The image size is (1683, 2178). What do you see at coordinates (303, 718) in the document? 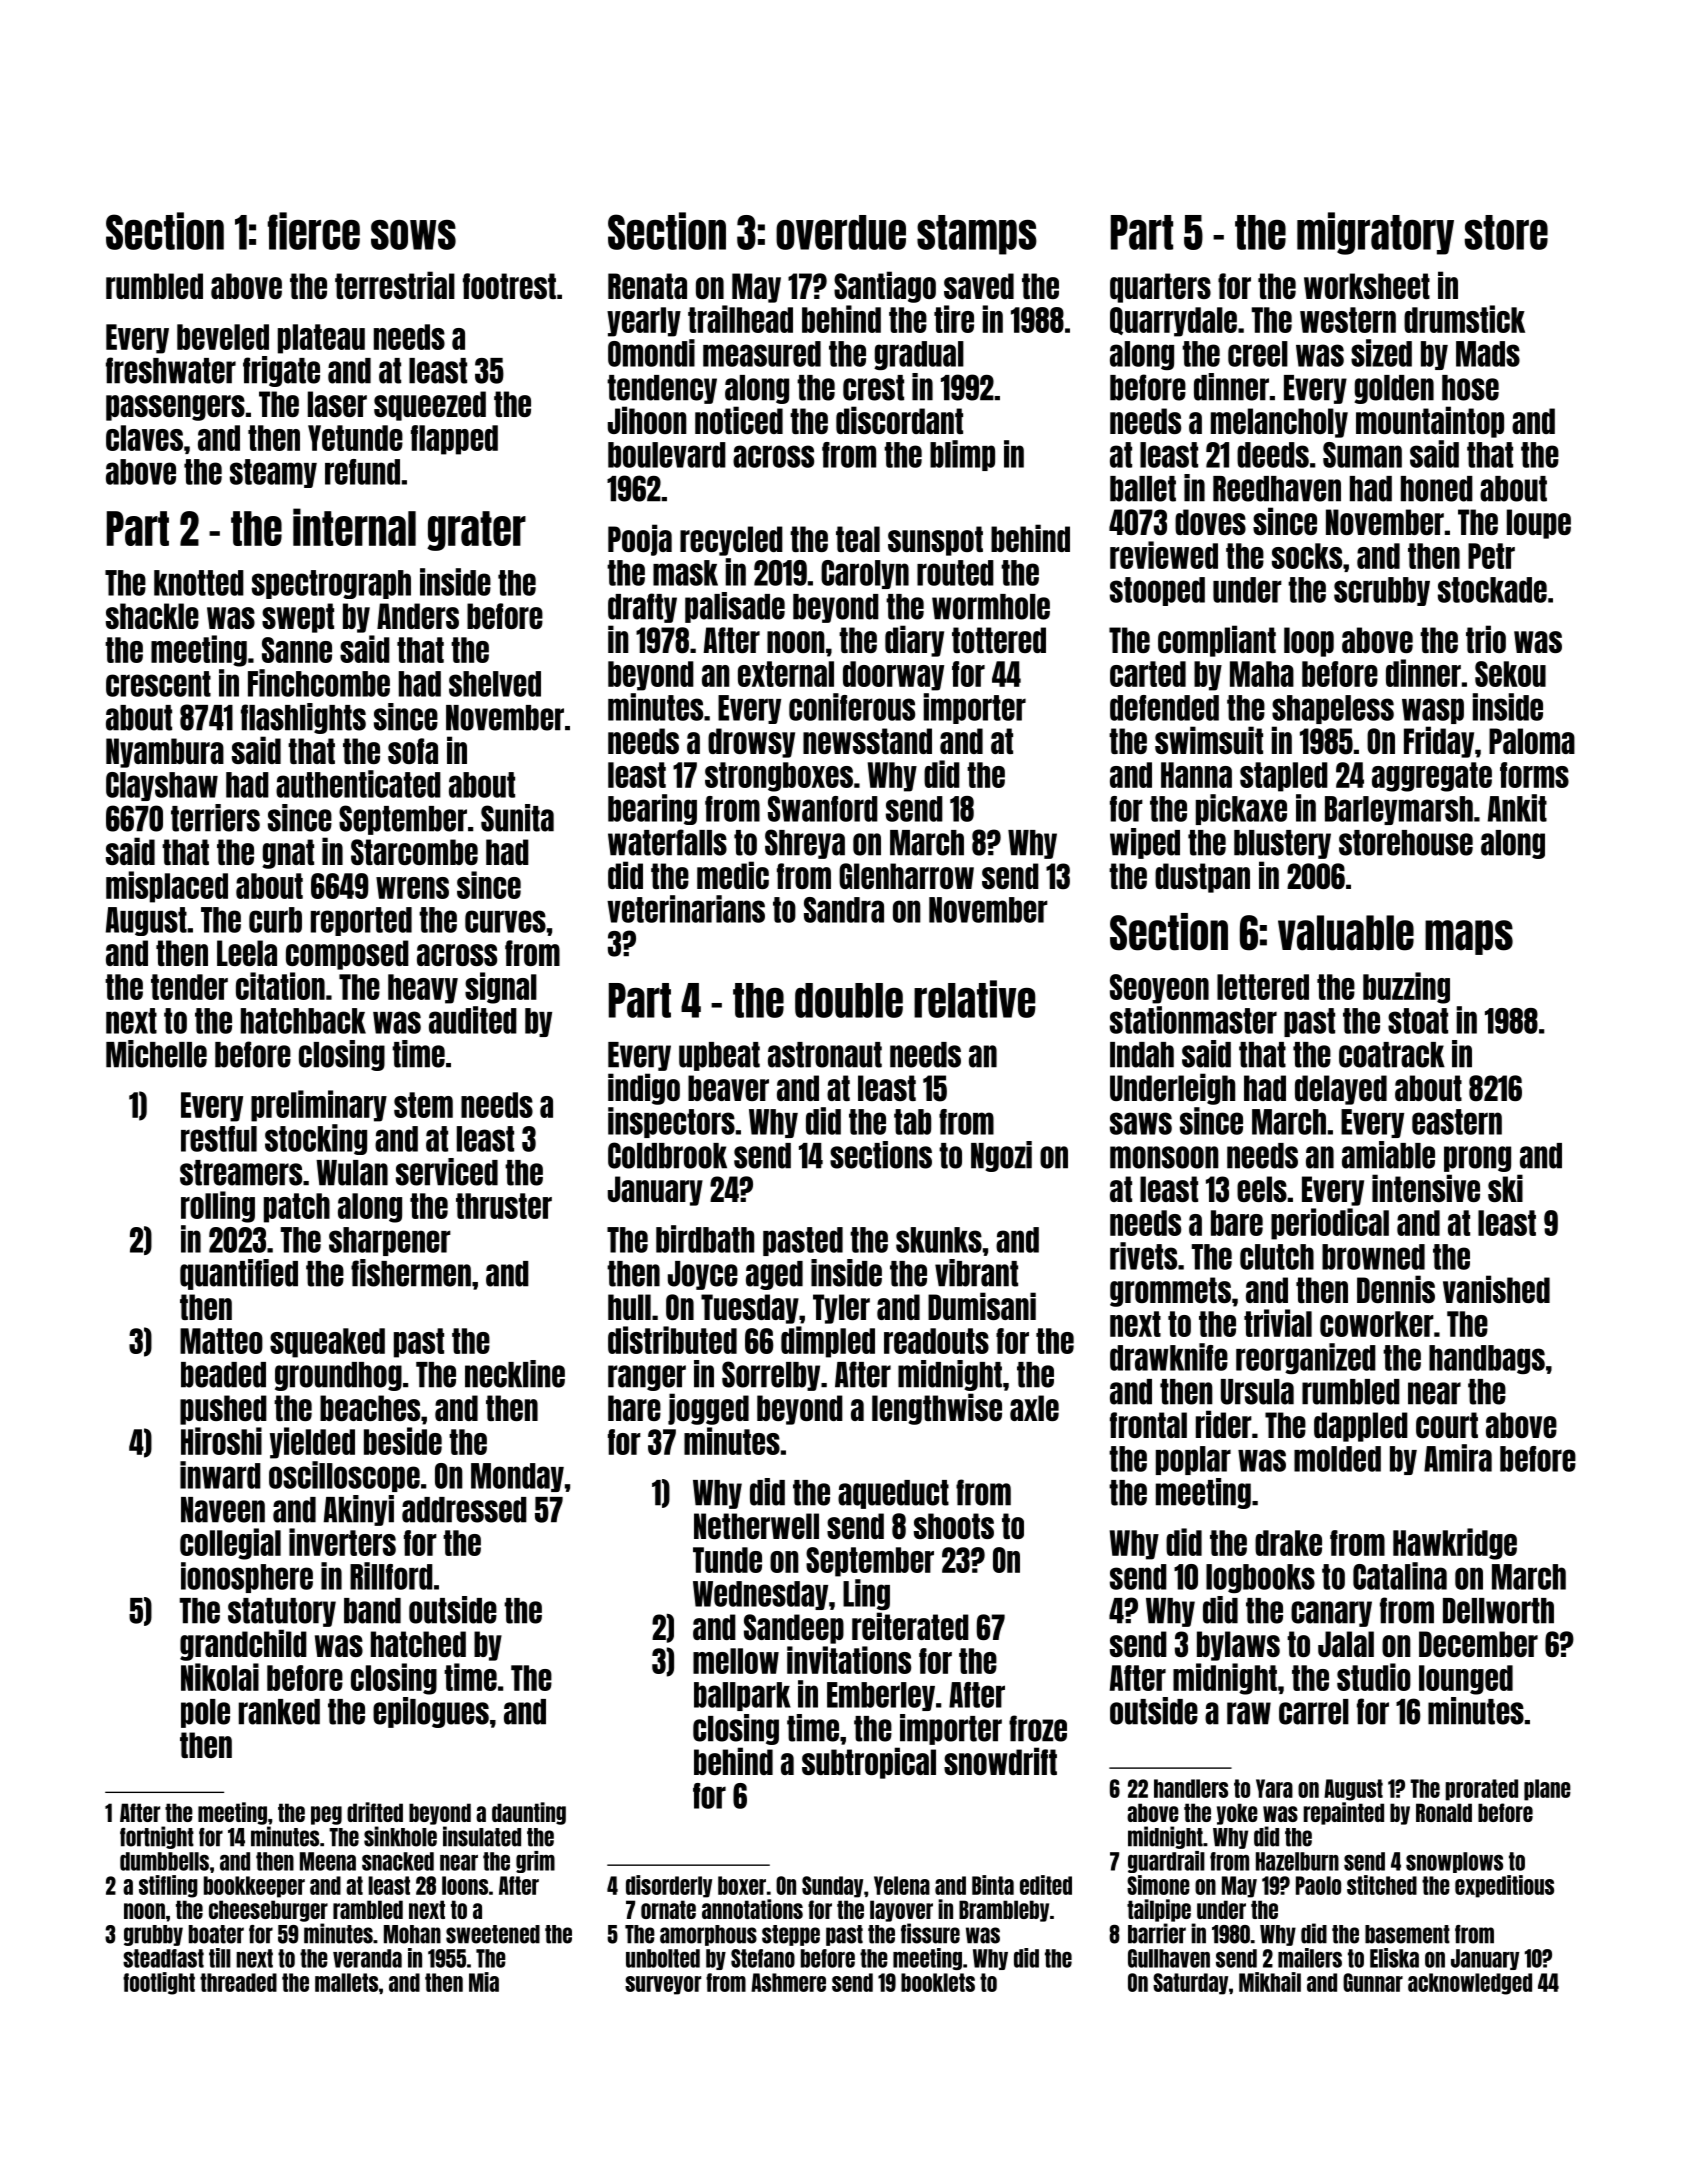
I see `flashlights` at bounding box center [303, 718].
